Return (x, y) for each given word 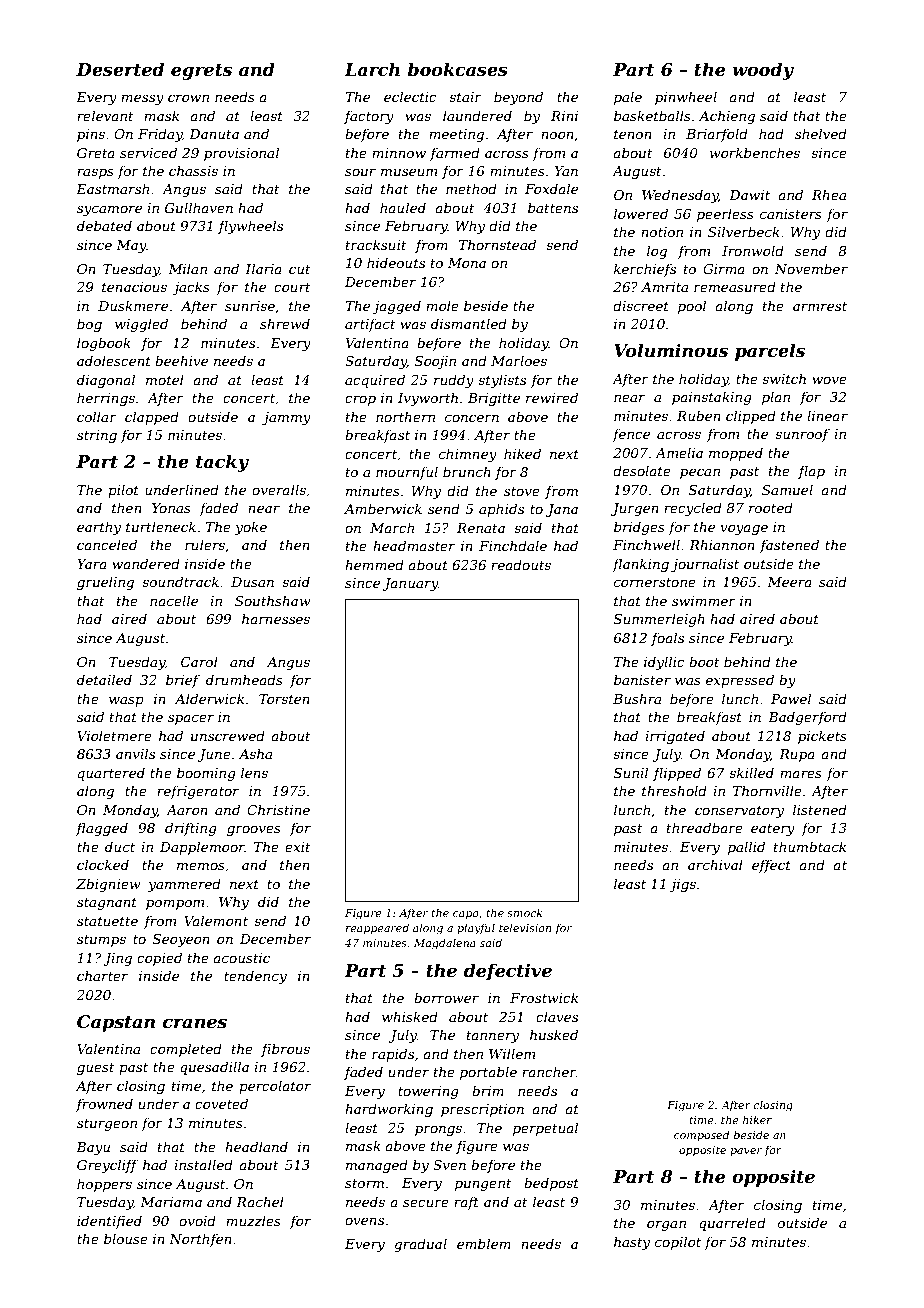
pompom (175, 905)
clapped (152, 418)
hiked (522, 453)
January (410, 584)
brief (183, 681)
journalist (705, 565)
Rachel (260, 1201)
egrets (201, 72)
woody (763, 71)
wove (829, 380)
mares (801, 774)
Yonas (171, 508)
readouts (521, 564)
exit (298, 847)
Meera (789, 582)
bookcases (458, 69)
